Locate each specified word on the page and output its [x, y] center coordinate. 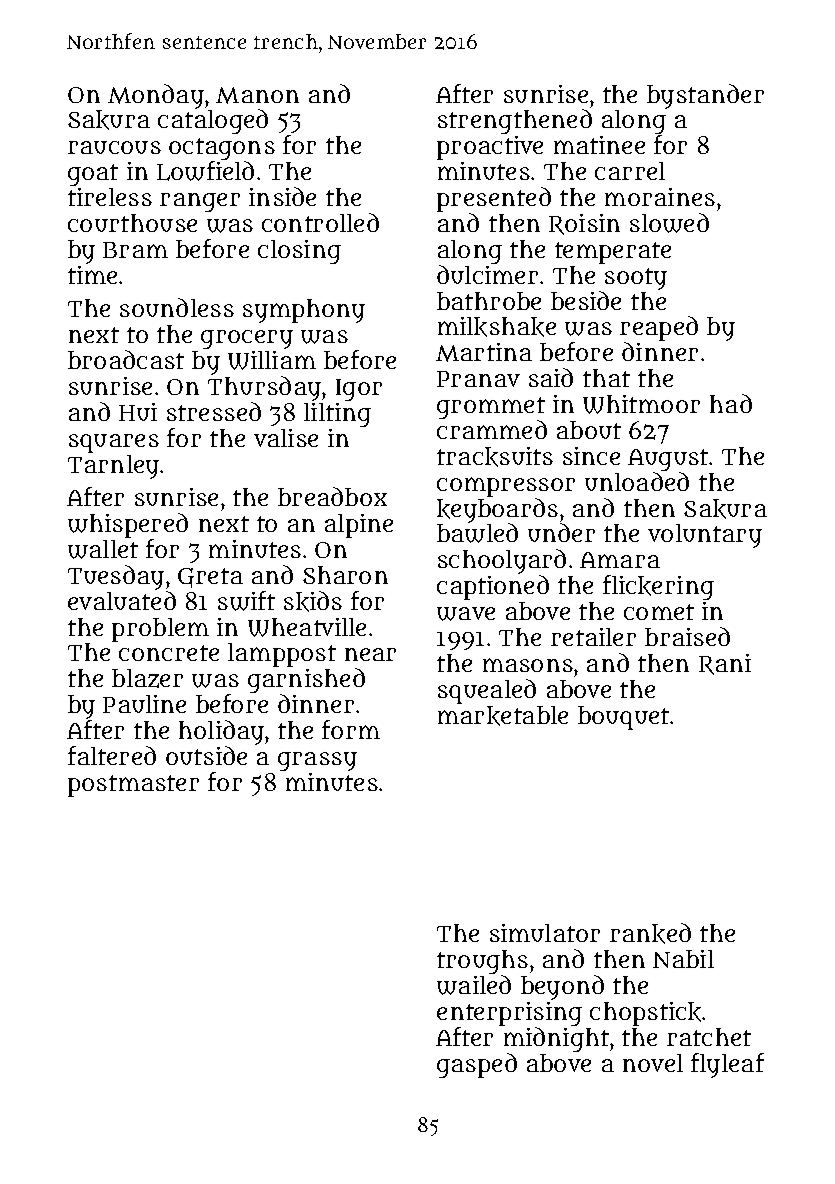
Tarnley [113, 467]
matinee [599, 145]
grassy [317, 761]
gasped [477, 1065]
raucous [114, 147]
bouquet [623, 718]
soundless [177, 307]
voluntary [705, 536]
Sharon [345, 575]
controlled [320, 222]
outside [206, 755]
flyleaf [727, 1065]
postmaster [133, 786]
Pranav [478, 379]
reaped [659, 328]
